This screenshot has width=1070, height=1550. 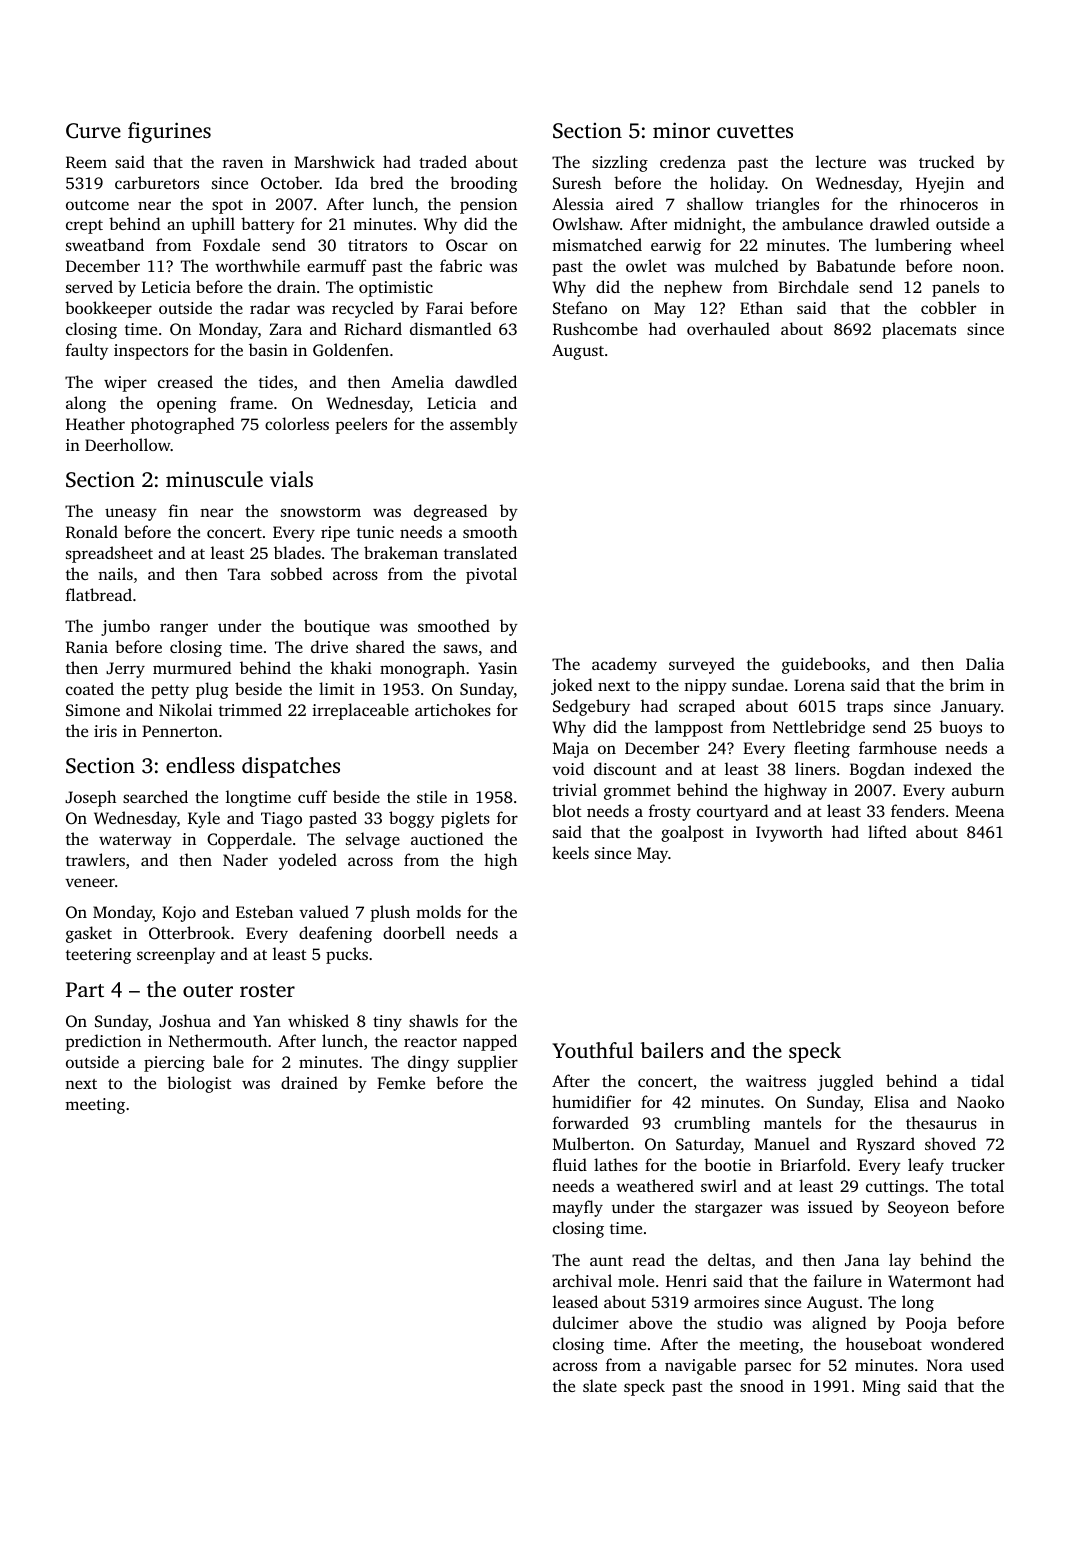 What do you see at coordinates (438, 911) in the screenshot?
I see `molds` at bounding box center [438, 911].
